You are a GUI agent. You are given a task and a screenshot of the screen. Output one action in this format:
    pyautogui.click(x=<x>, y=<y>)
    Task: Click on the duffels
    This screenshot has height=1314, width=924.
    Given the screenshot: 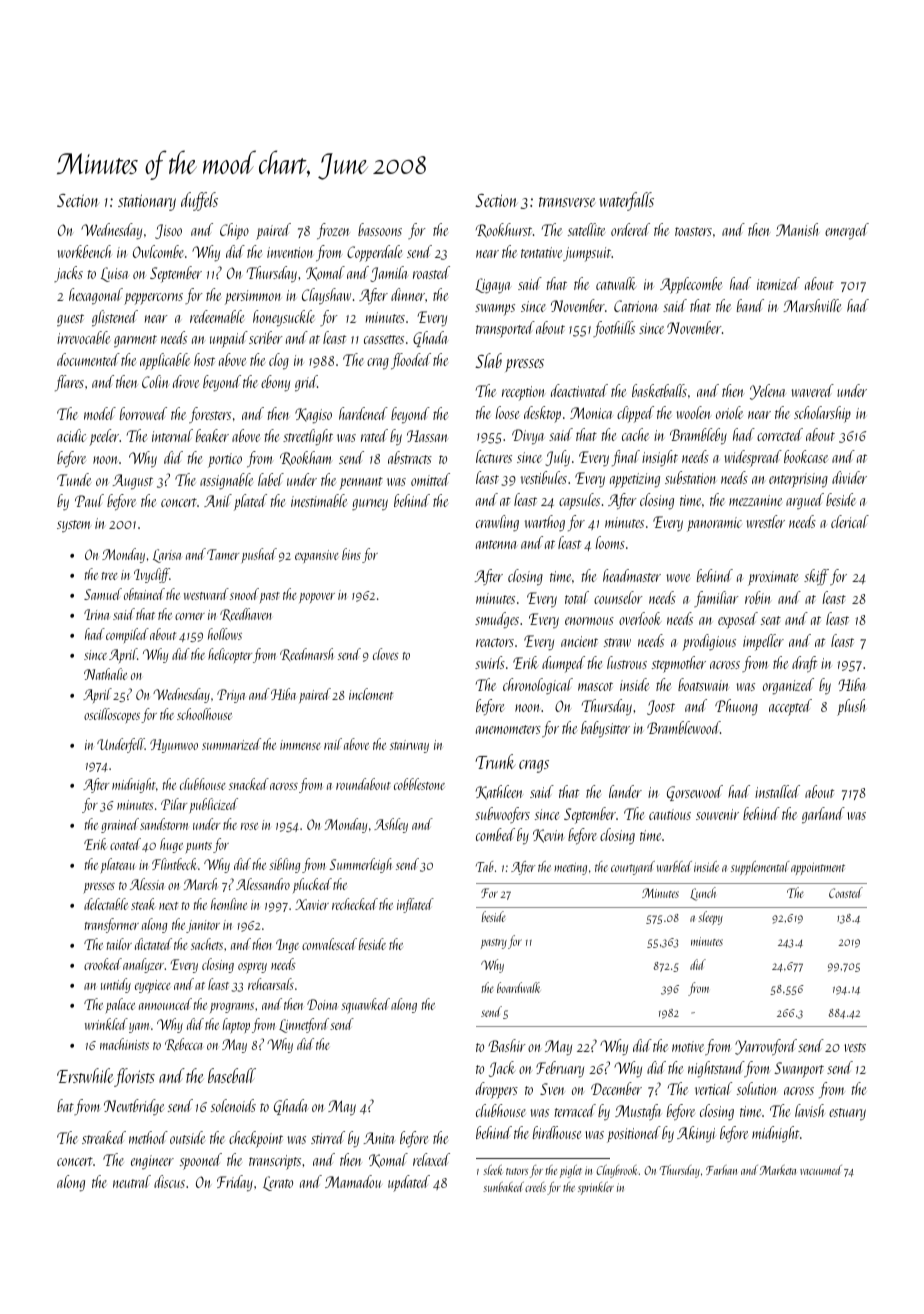 What is the action you would take?
    pyautogui.click(x=199, y=201)
